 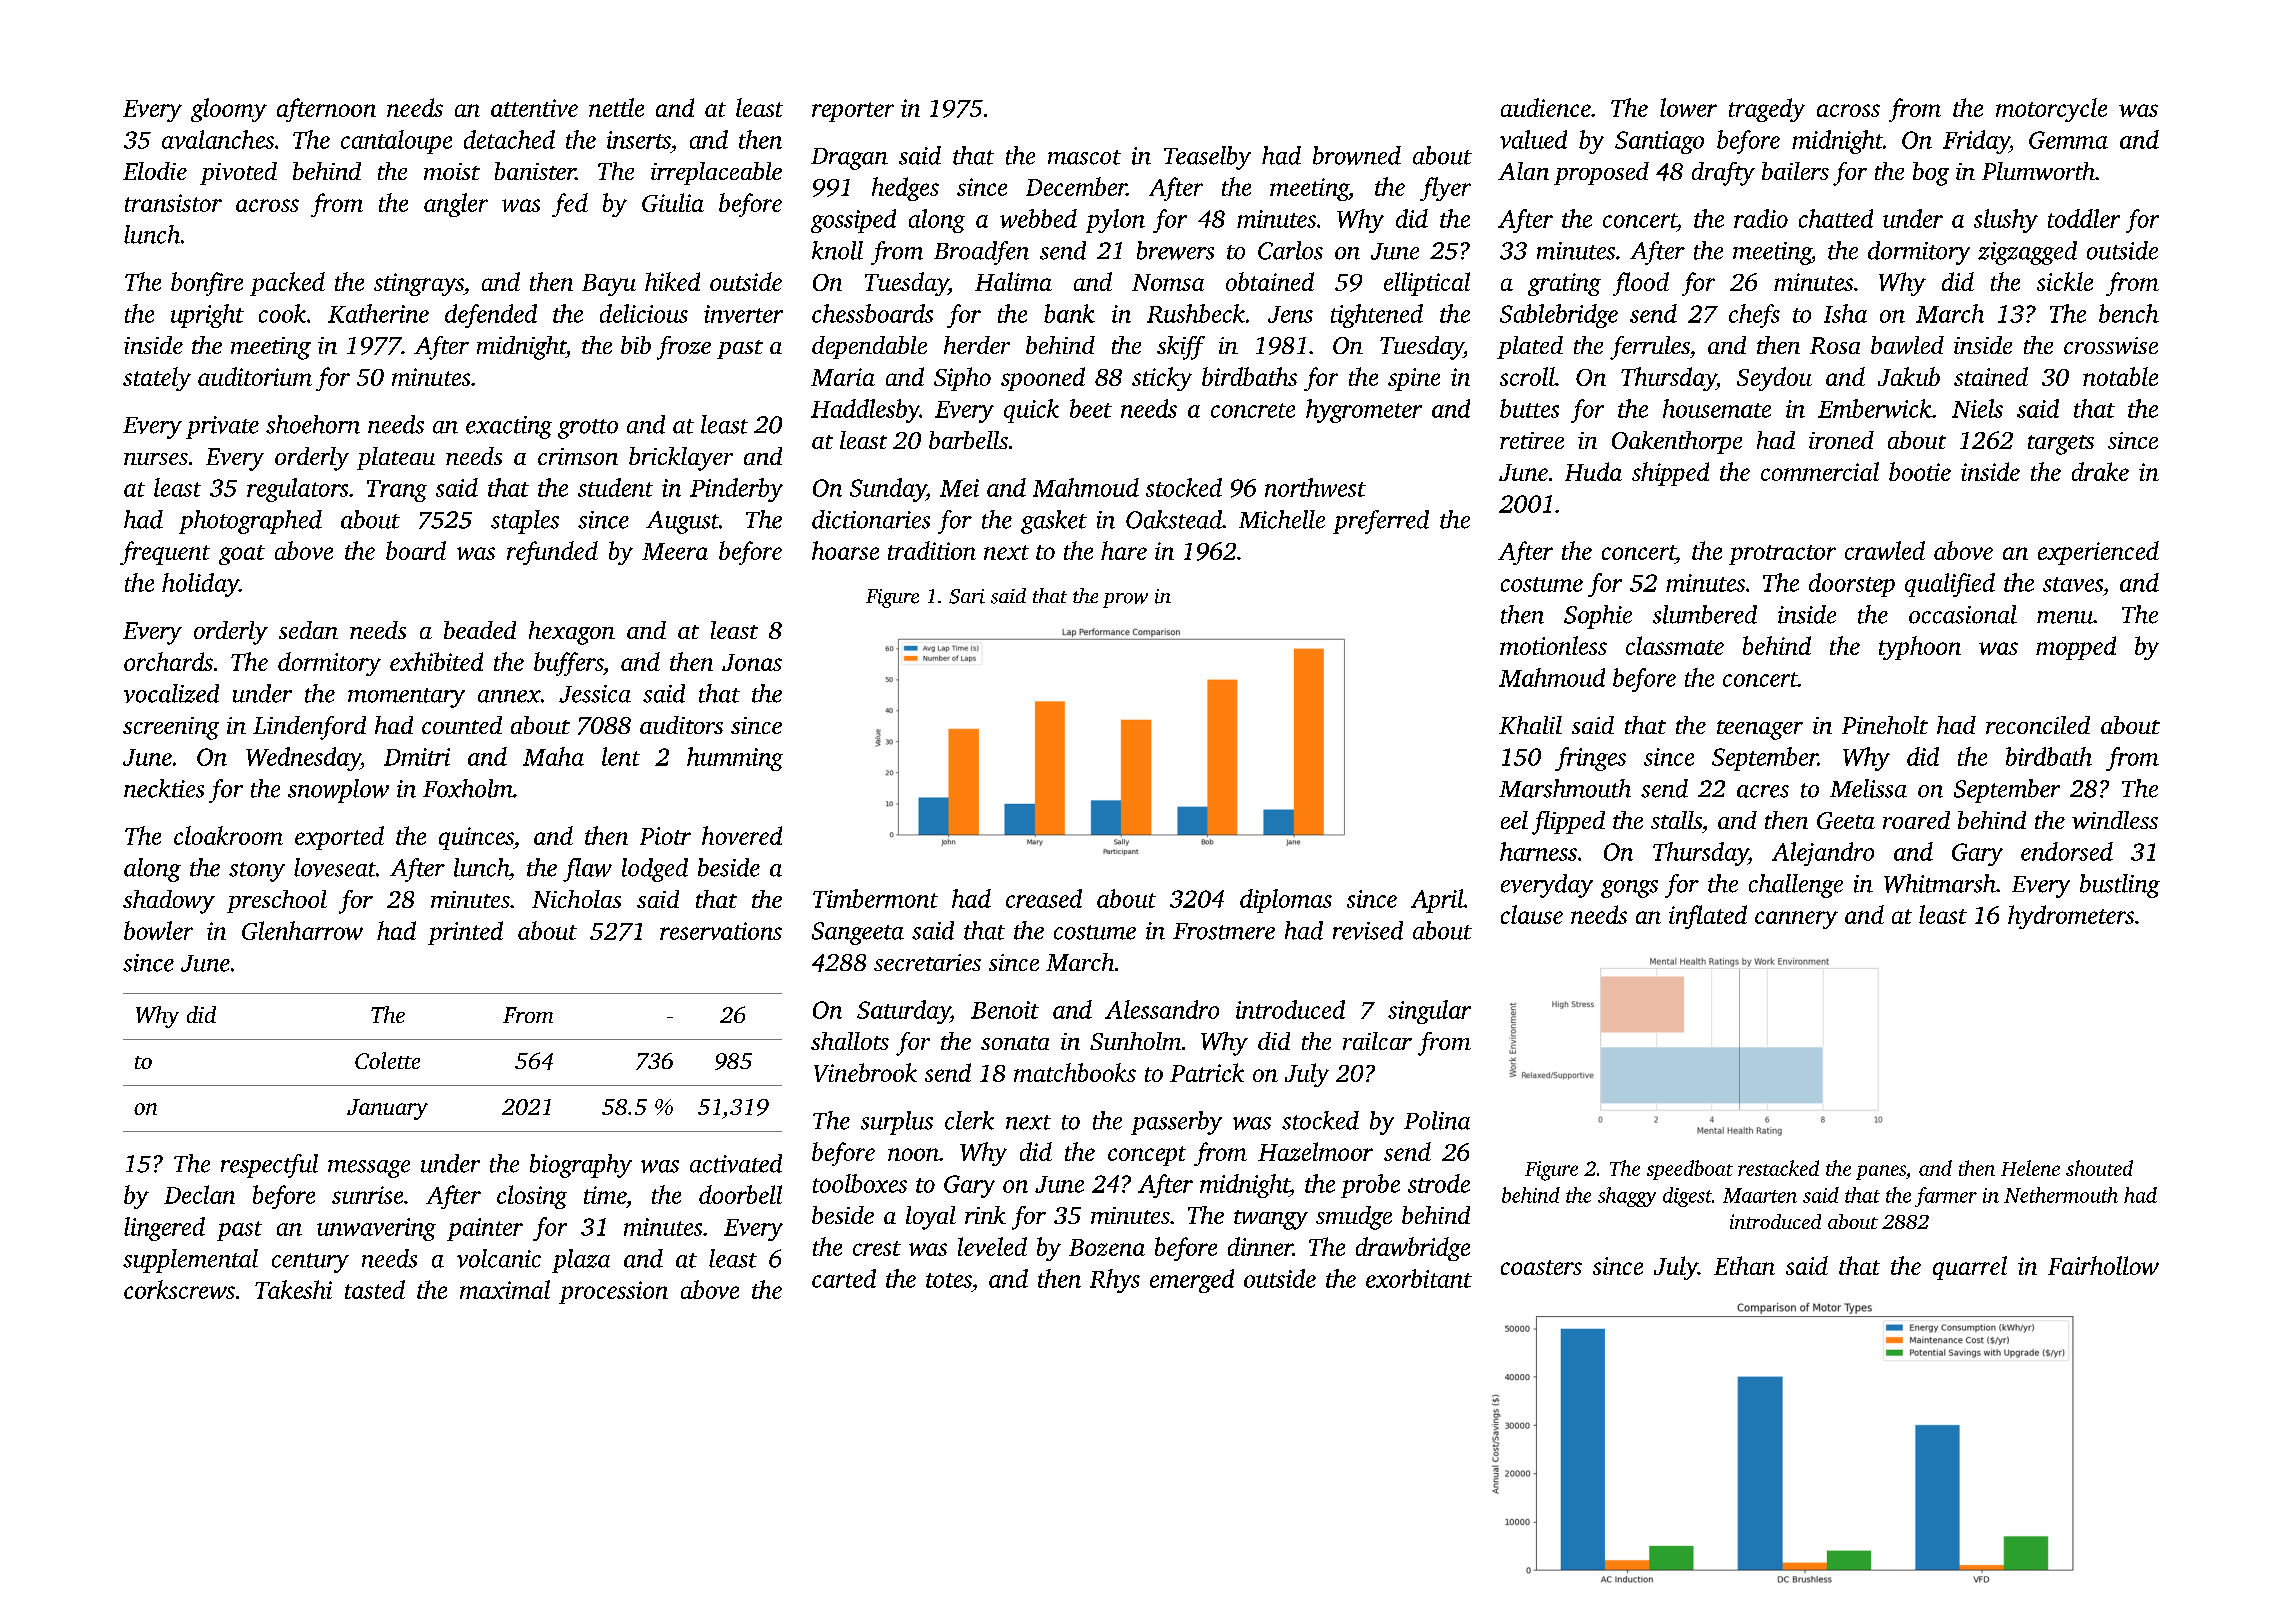 What do you see at coordinates (581, 1166) in the page?
I see `biography` at bounding box center [581, 1166].
